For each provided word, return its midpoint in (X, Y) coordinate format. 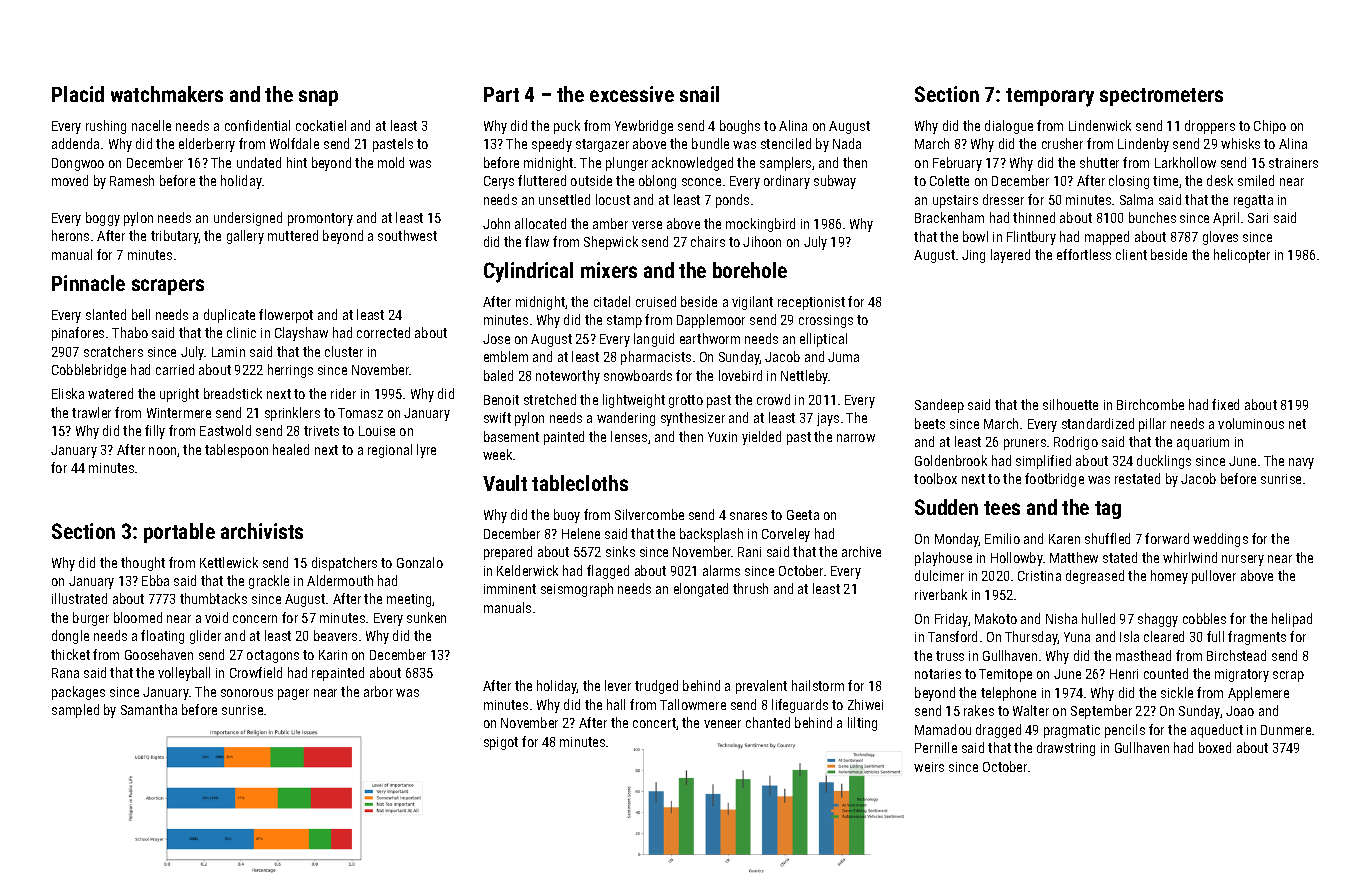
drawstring (1066, 749)
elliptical (823, 340)
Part (501, 94)
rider (343, 393)
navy (1301, 463)
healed (291, 449)
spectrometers (1161, 97)
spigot (501, 743)
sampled (75, 711)
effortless (1084, 254)
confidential (257, 125)
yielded (761, 438)
